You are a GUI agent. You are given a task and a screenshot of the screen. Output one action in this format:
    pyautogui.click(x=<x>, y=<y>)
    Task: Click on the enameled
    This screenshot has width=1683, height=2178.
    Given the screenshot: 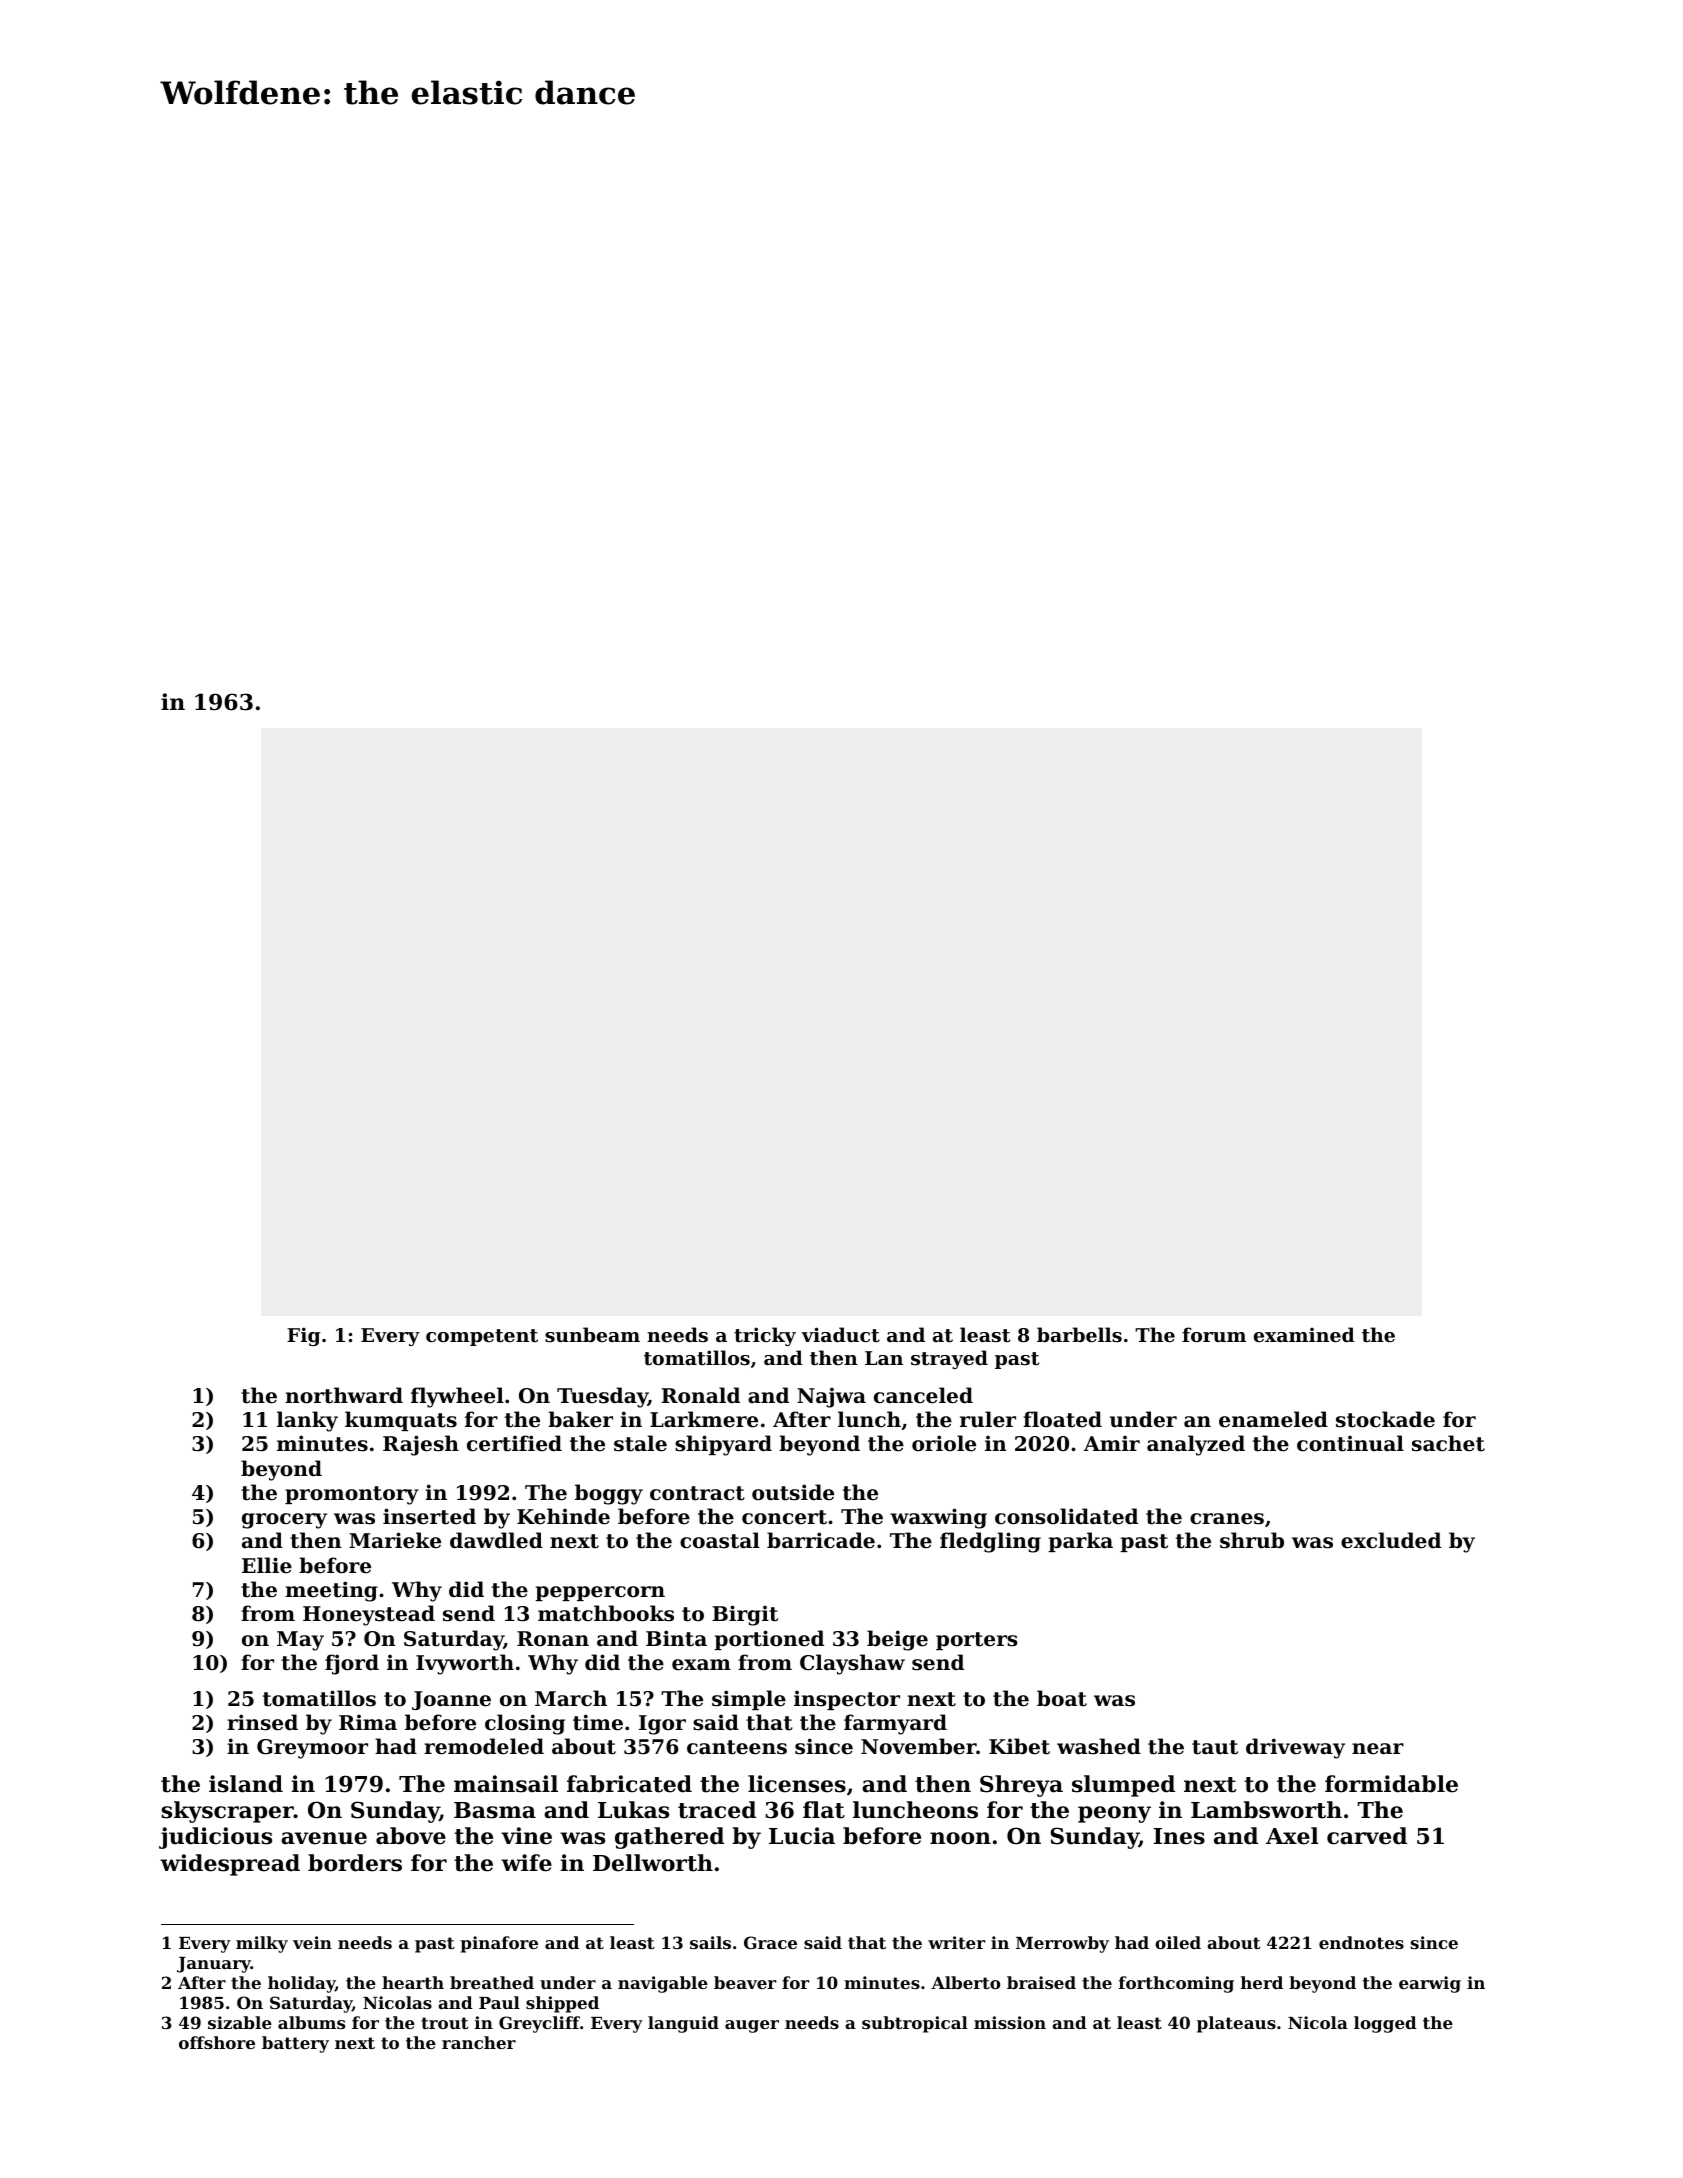 What is the action you would take?
    pyautogui.click(x=1273, y=1419)
